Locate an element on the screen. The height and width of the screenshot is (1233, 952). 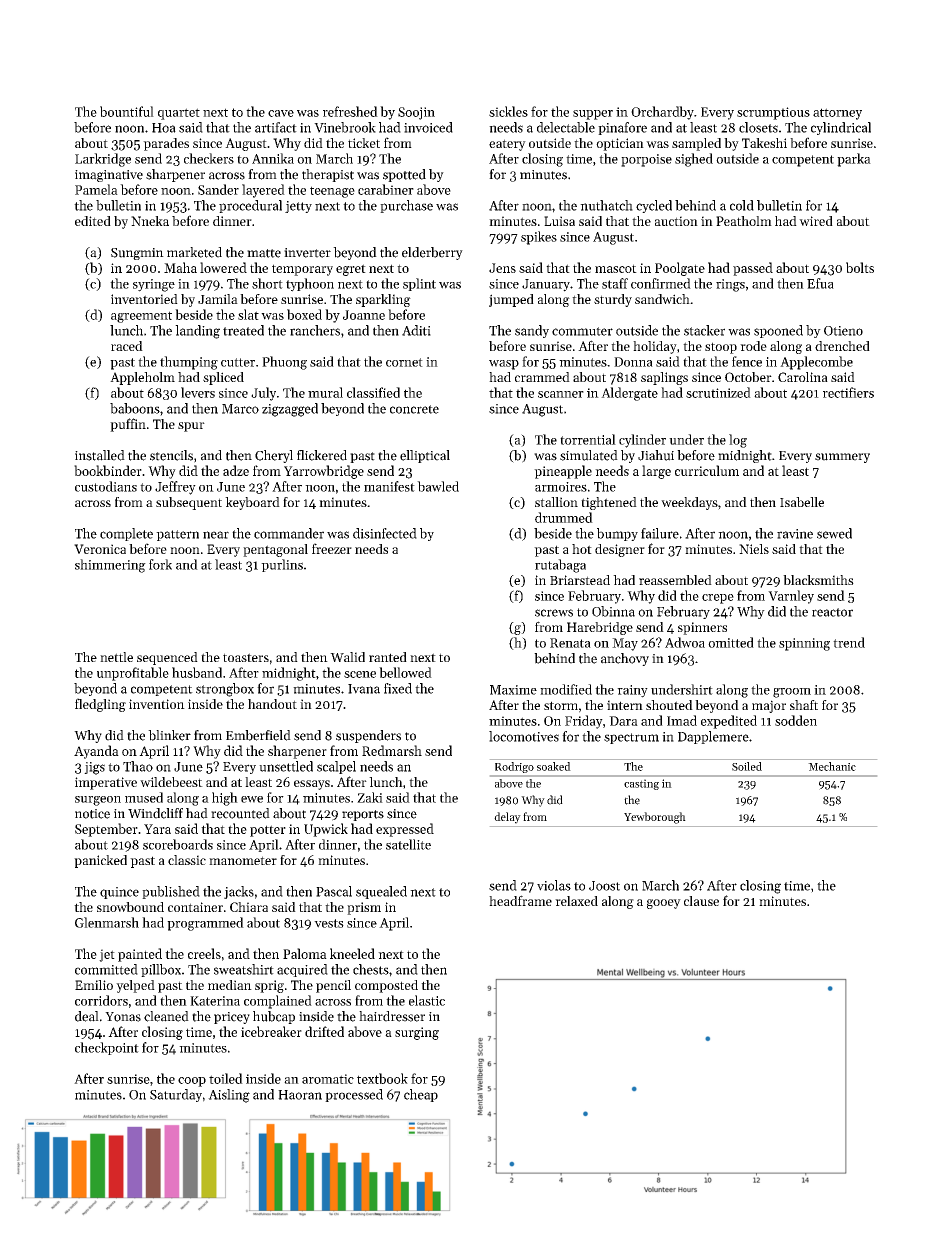
scrumptious is located at coordinates (773, 113).
